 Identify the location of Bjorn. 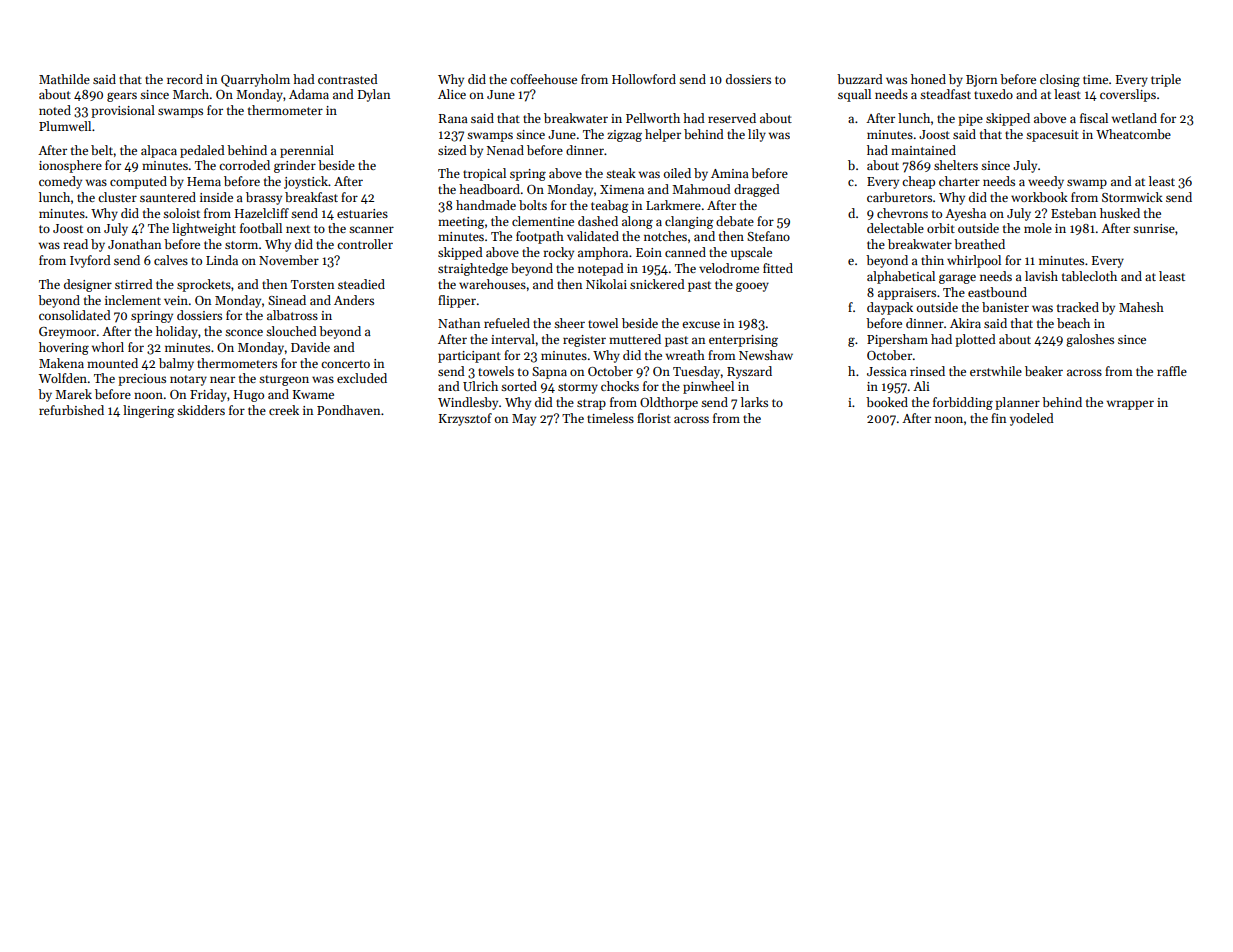
(981, 81).
